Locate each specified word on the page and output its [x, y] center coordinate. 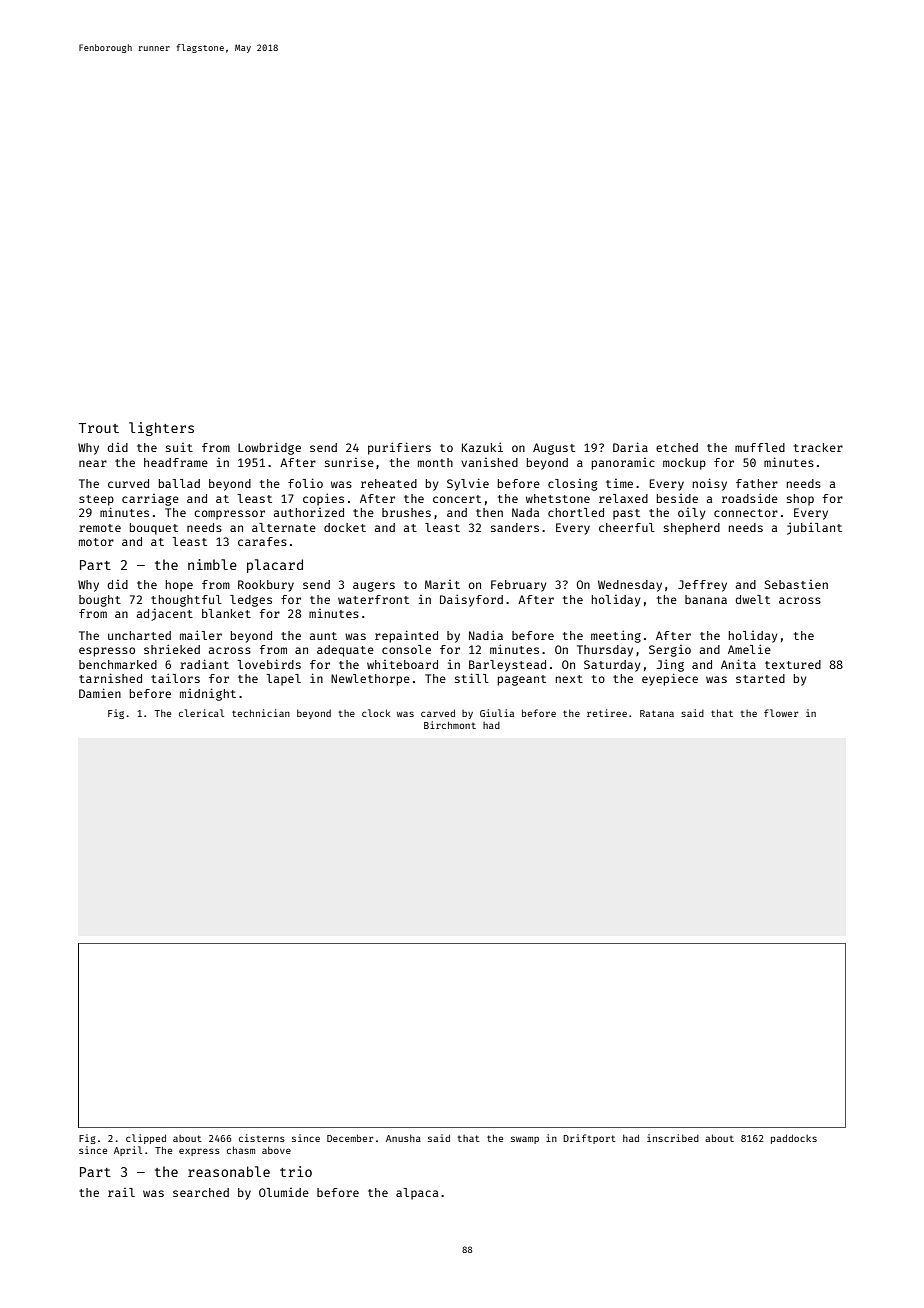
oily [692, 514]
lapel [283, 680]
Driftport [589, 1139]
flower [781, 713]
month [435, 462]
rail [121, 1192]
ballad [179, 483]
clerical [201, 713]
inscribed [673, 1138]
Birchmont [450, 725]
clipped [146, 1139]
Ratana [657, 713]
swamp [525, 1140]
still [472, 678]
